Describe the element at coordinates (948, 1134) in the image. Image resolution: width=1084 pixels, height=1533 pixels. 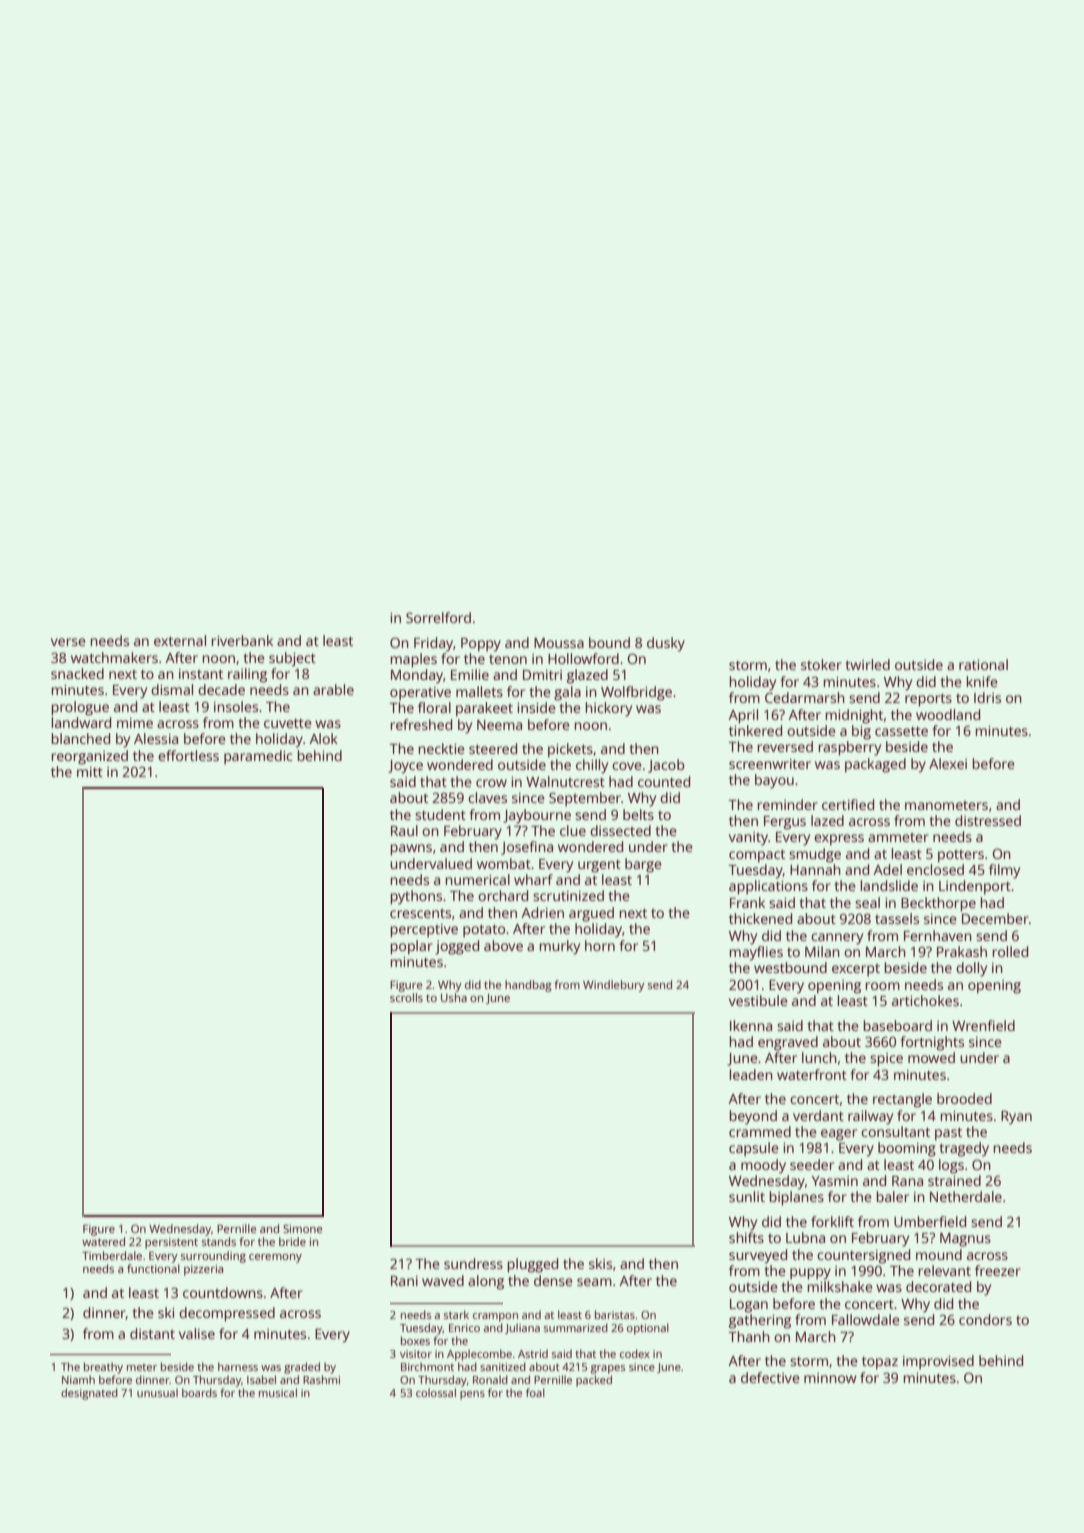
I see `past` at that location.
